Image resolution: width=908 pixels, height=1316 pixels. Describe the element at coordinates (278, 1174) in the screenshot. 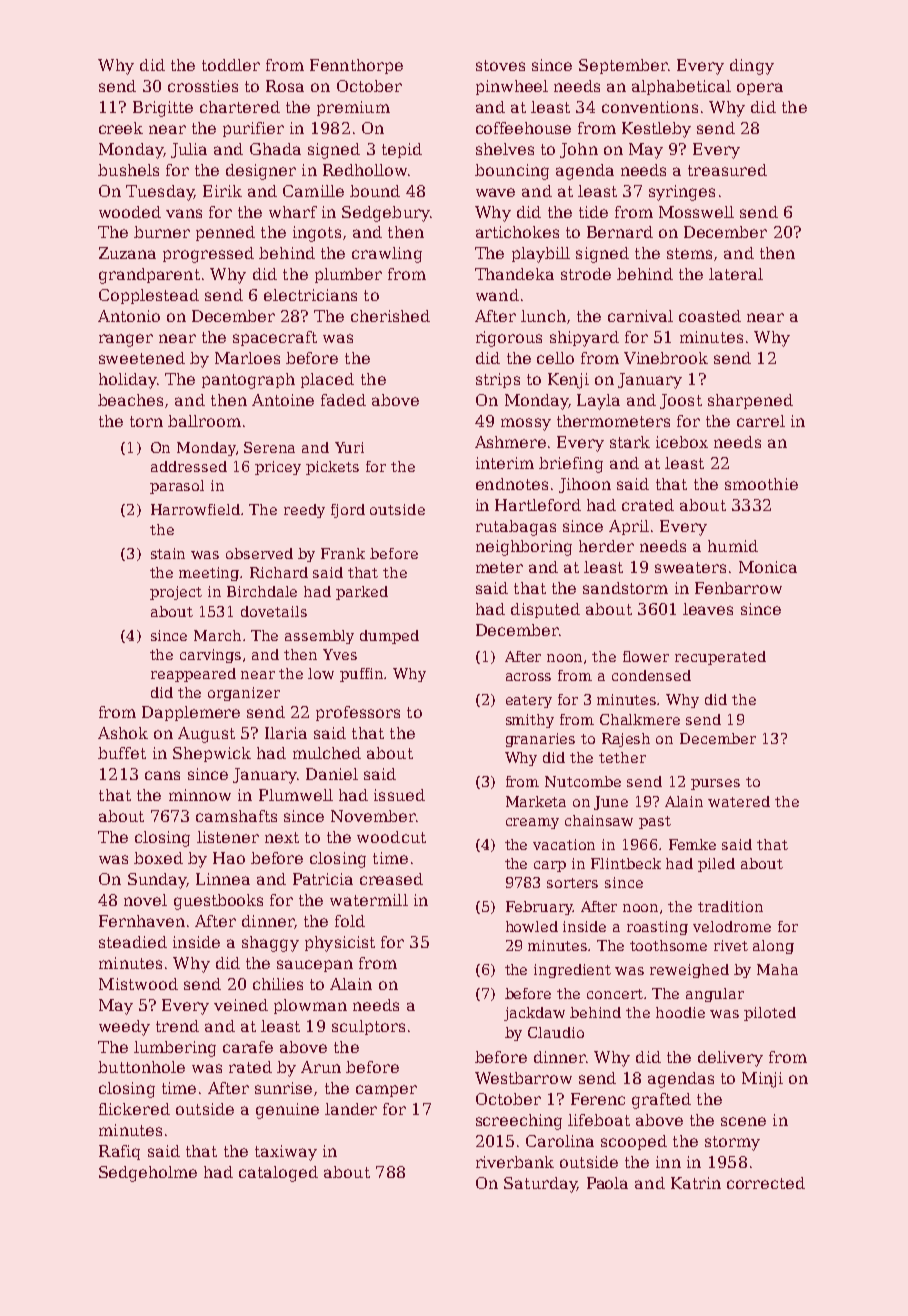

I see `cataloged` at that location.
